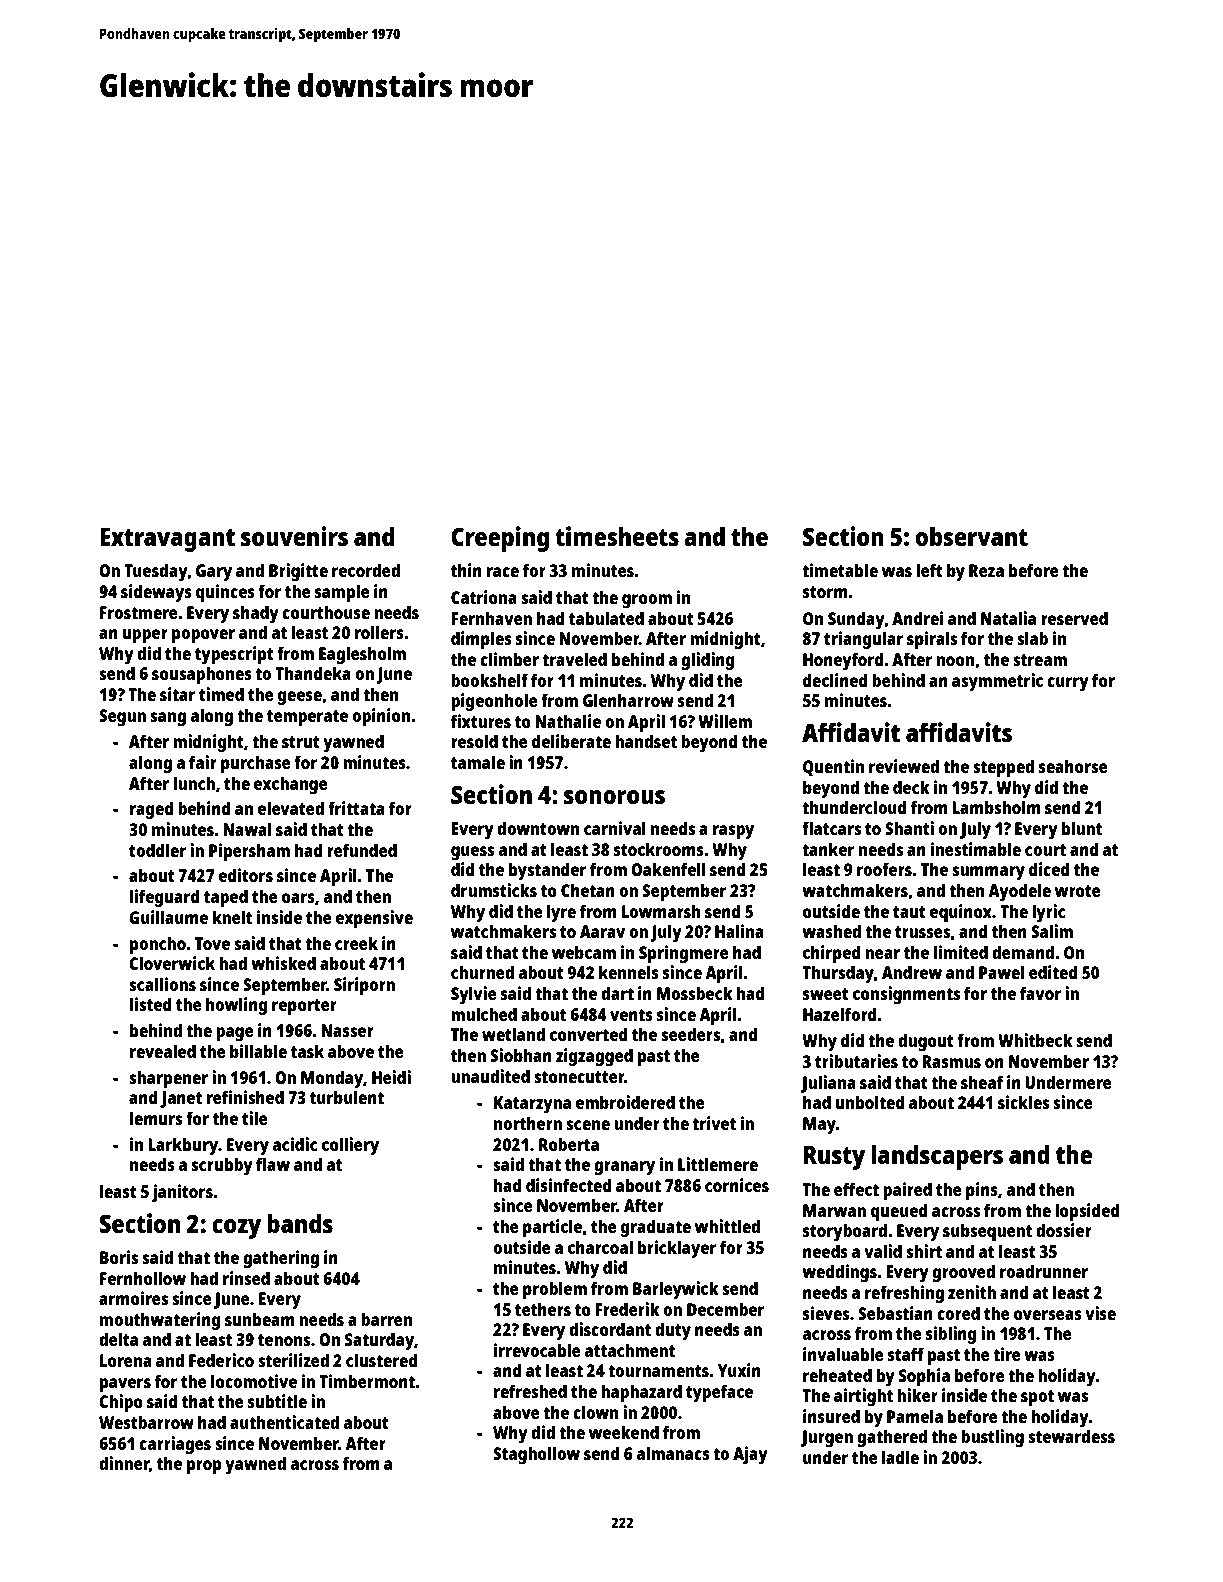  Describe the element at coordinates (298, 898) in the screenshot. I see `oars` at that location.
